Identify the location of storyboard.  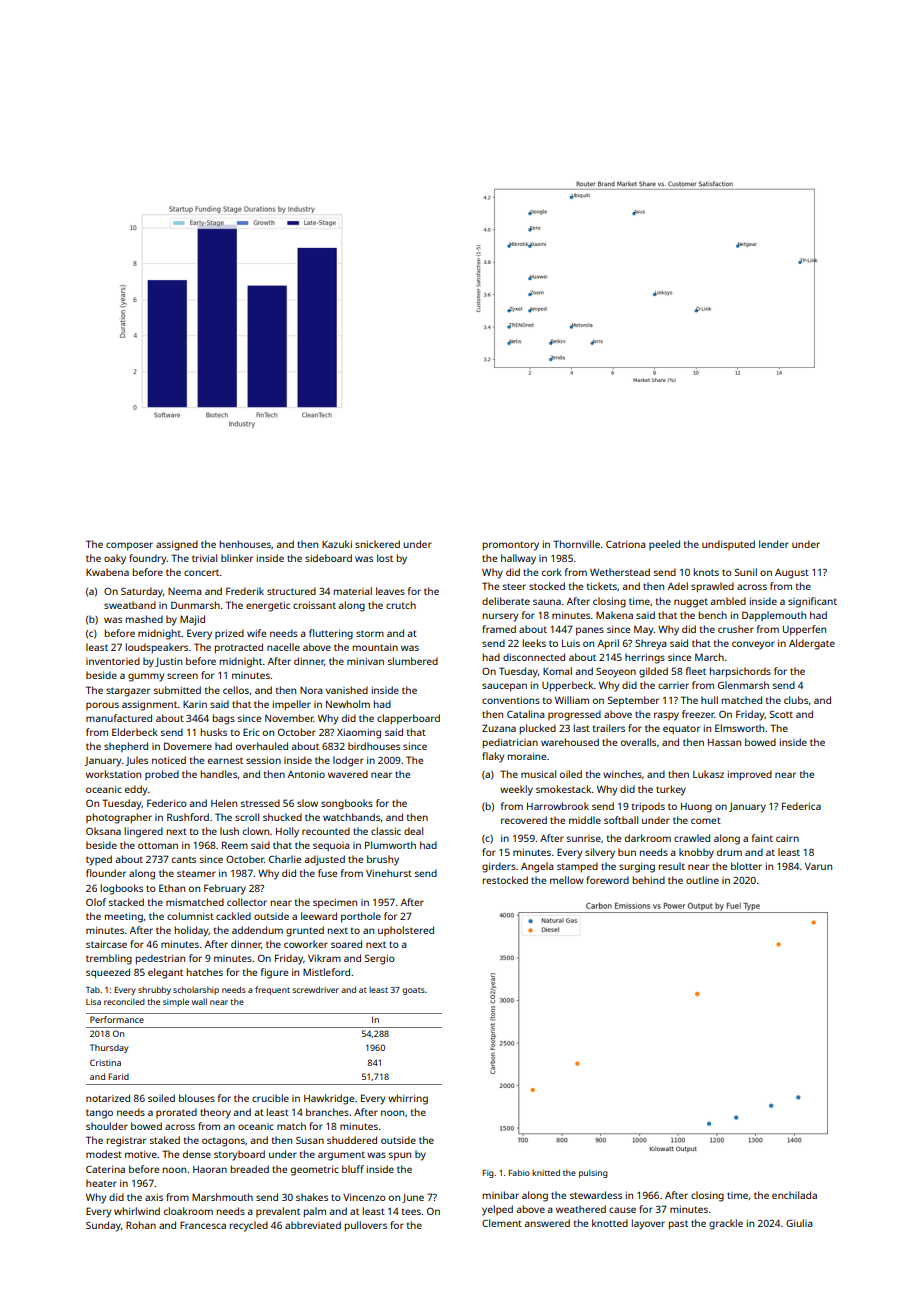
(239, 1155).
